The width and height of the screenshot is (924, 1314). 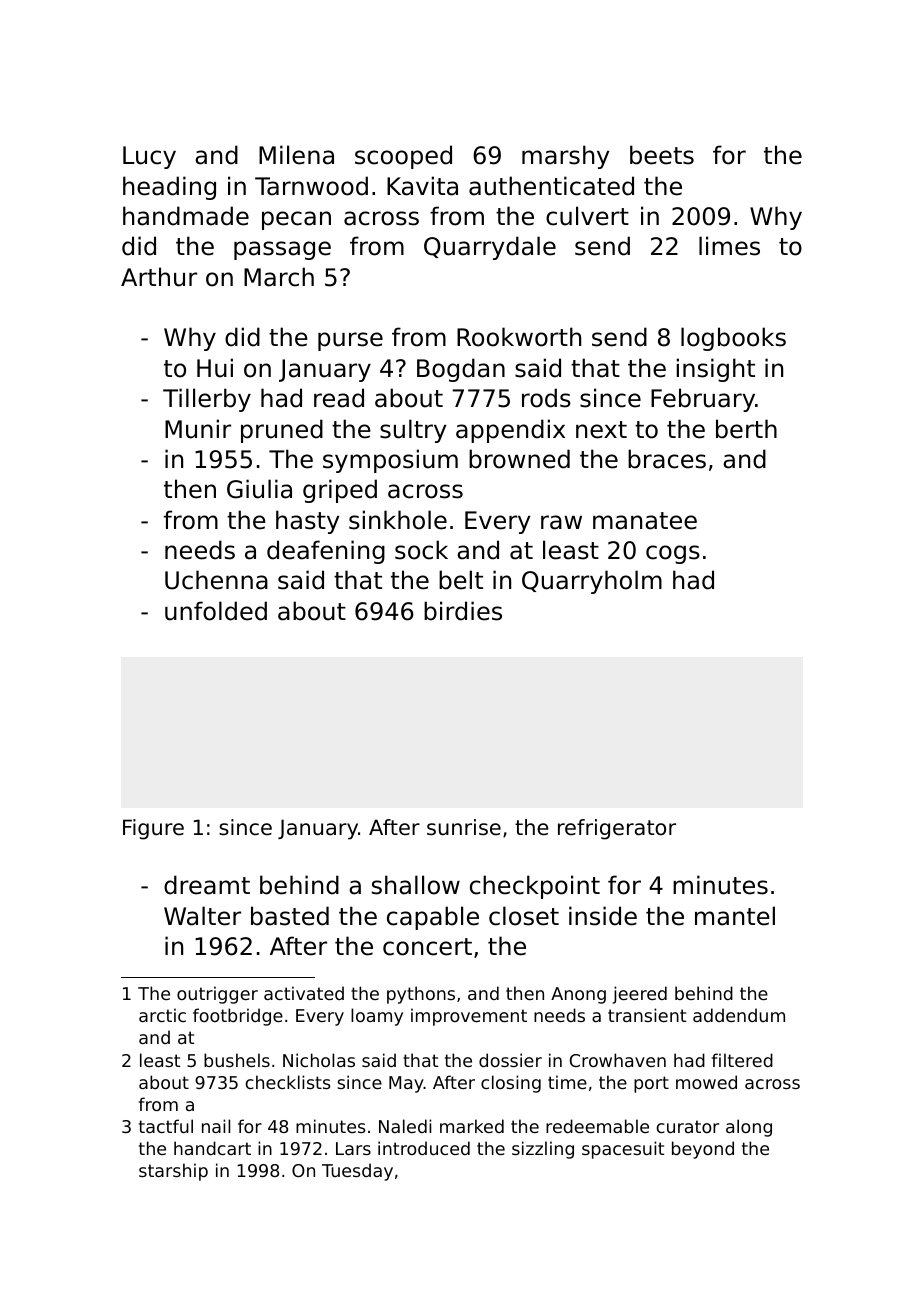 I want to click on limes, so click(x=729, y=246).
